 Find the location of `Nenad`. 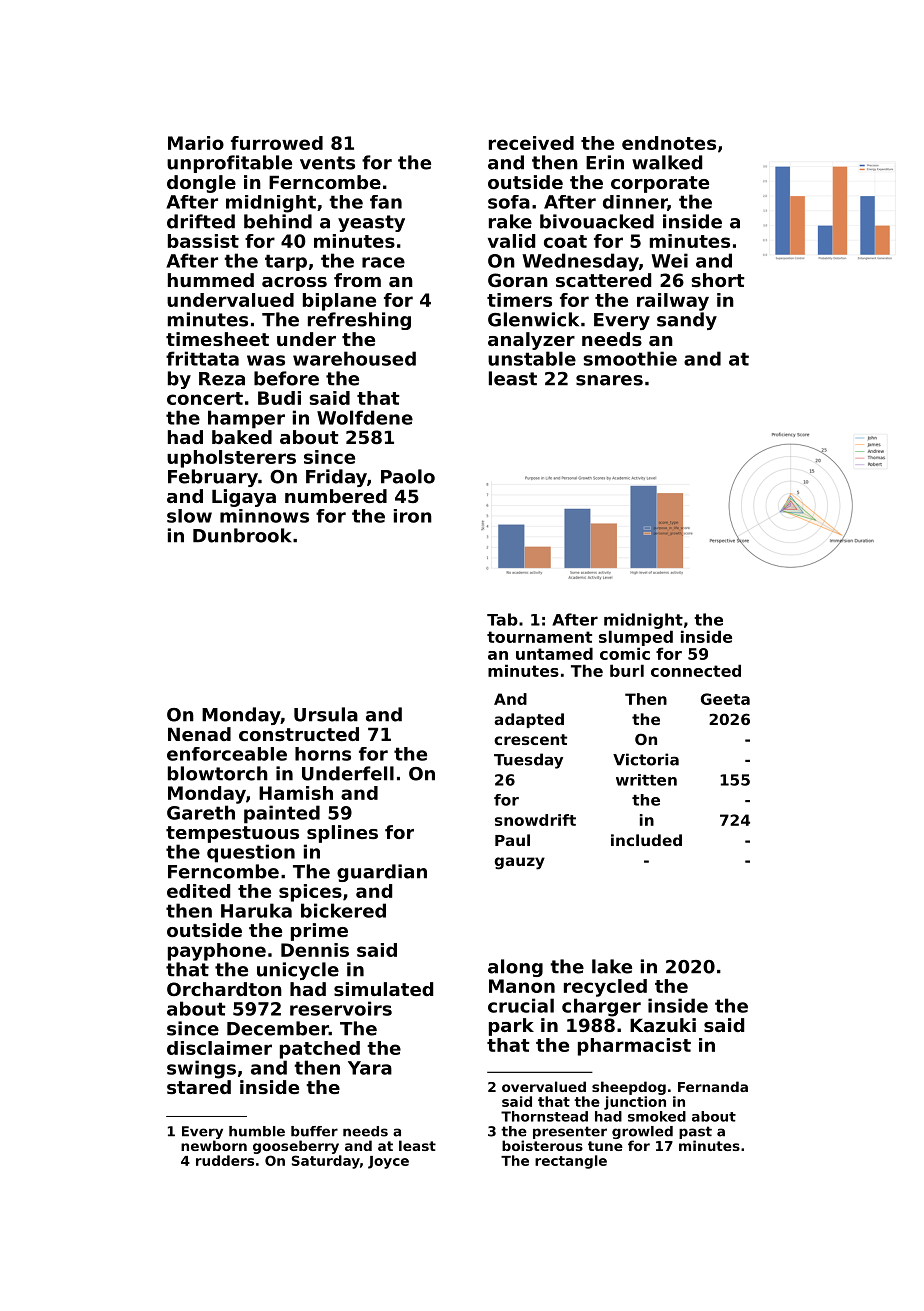

Nenad is located at coordinates (199, 734).
